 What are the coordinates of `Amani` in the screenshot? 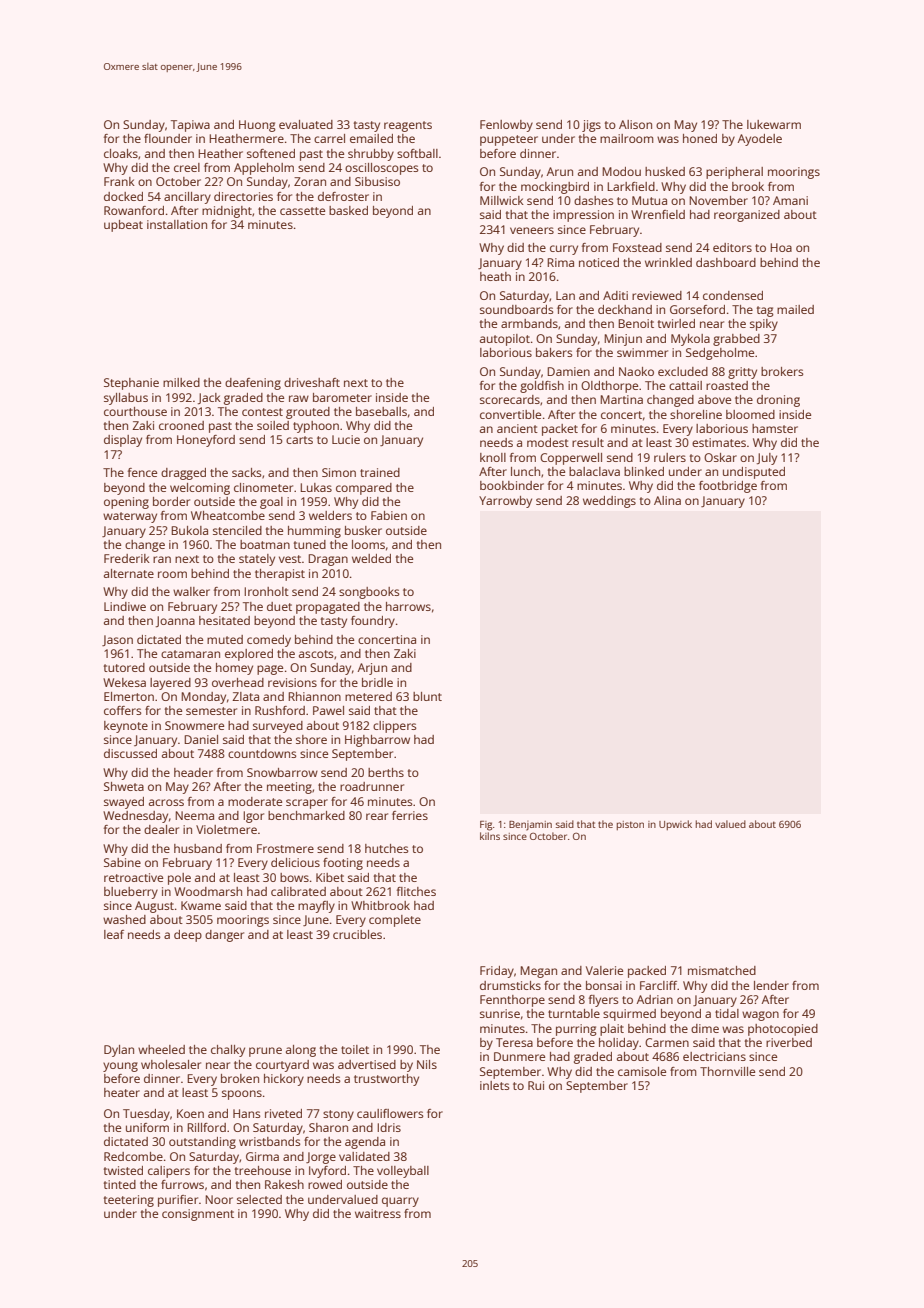 It's located at (790, 200).
